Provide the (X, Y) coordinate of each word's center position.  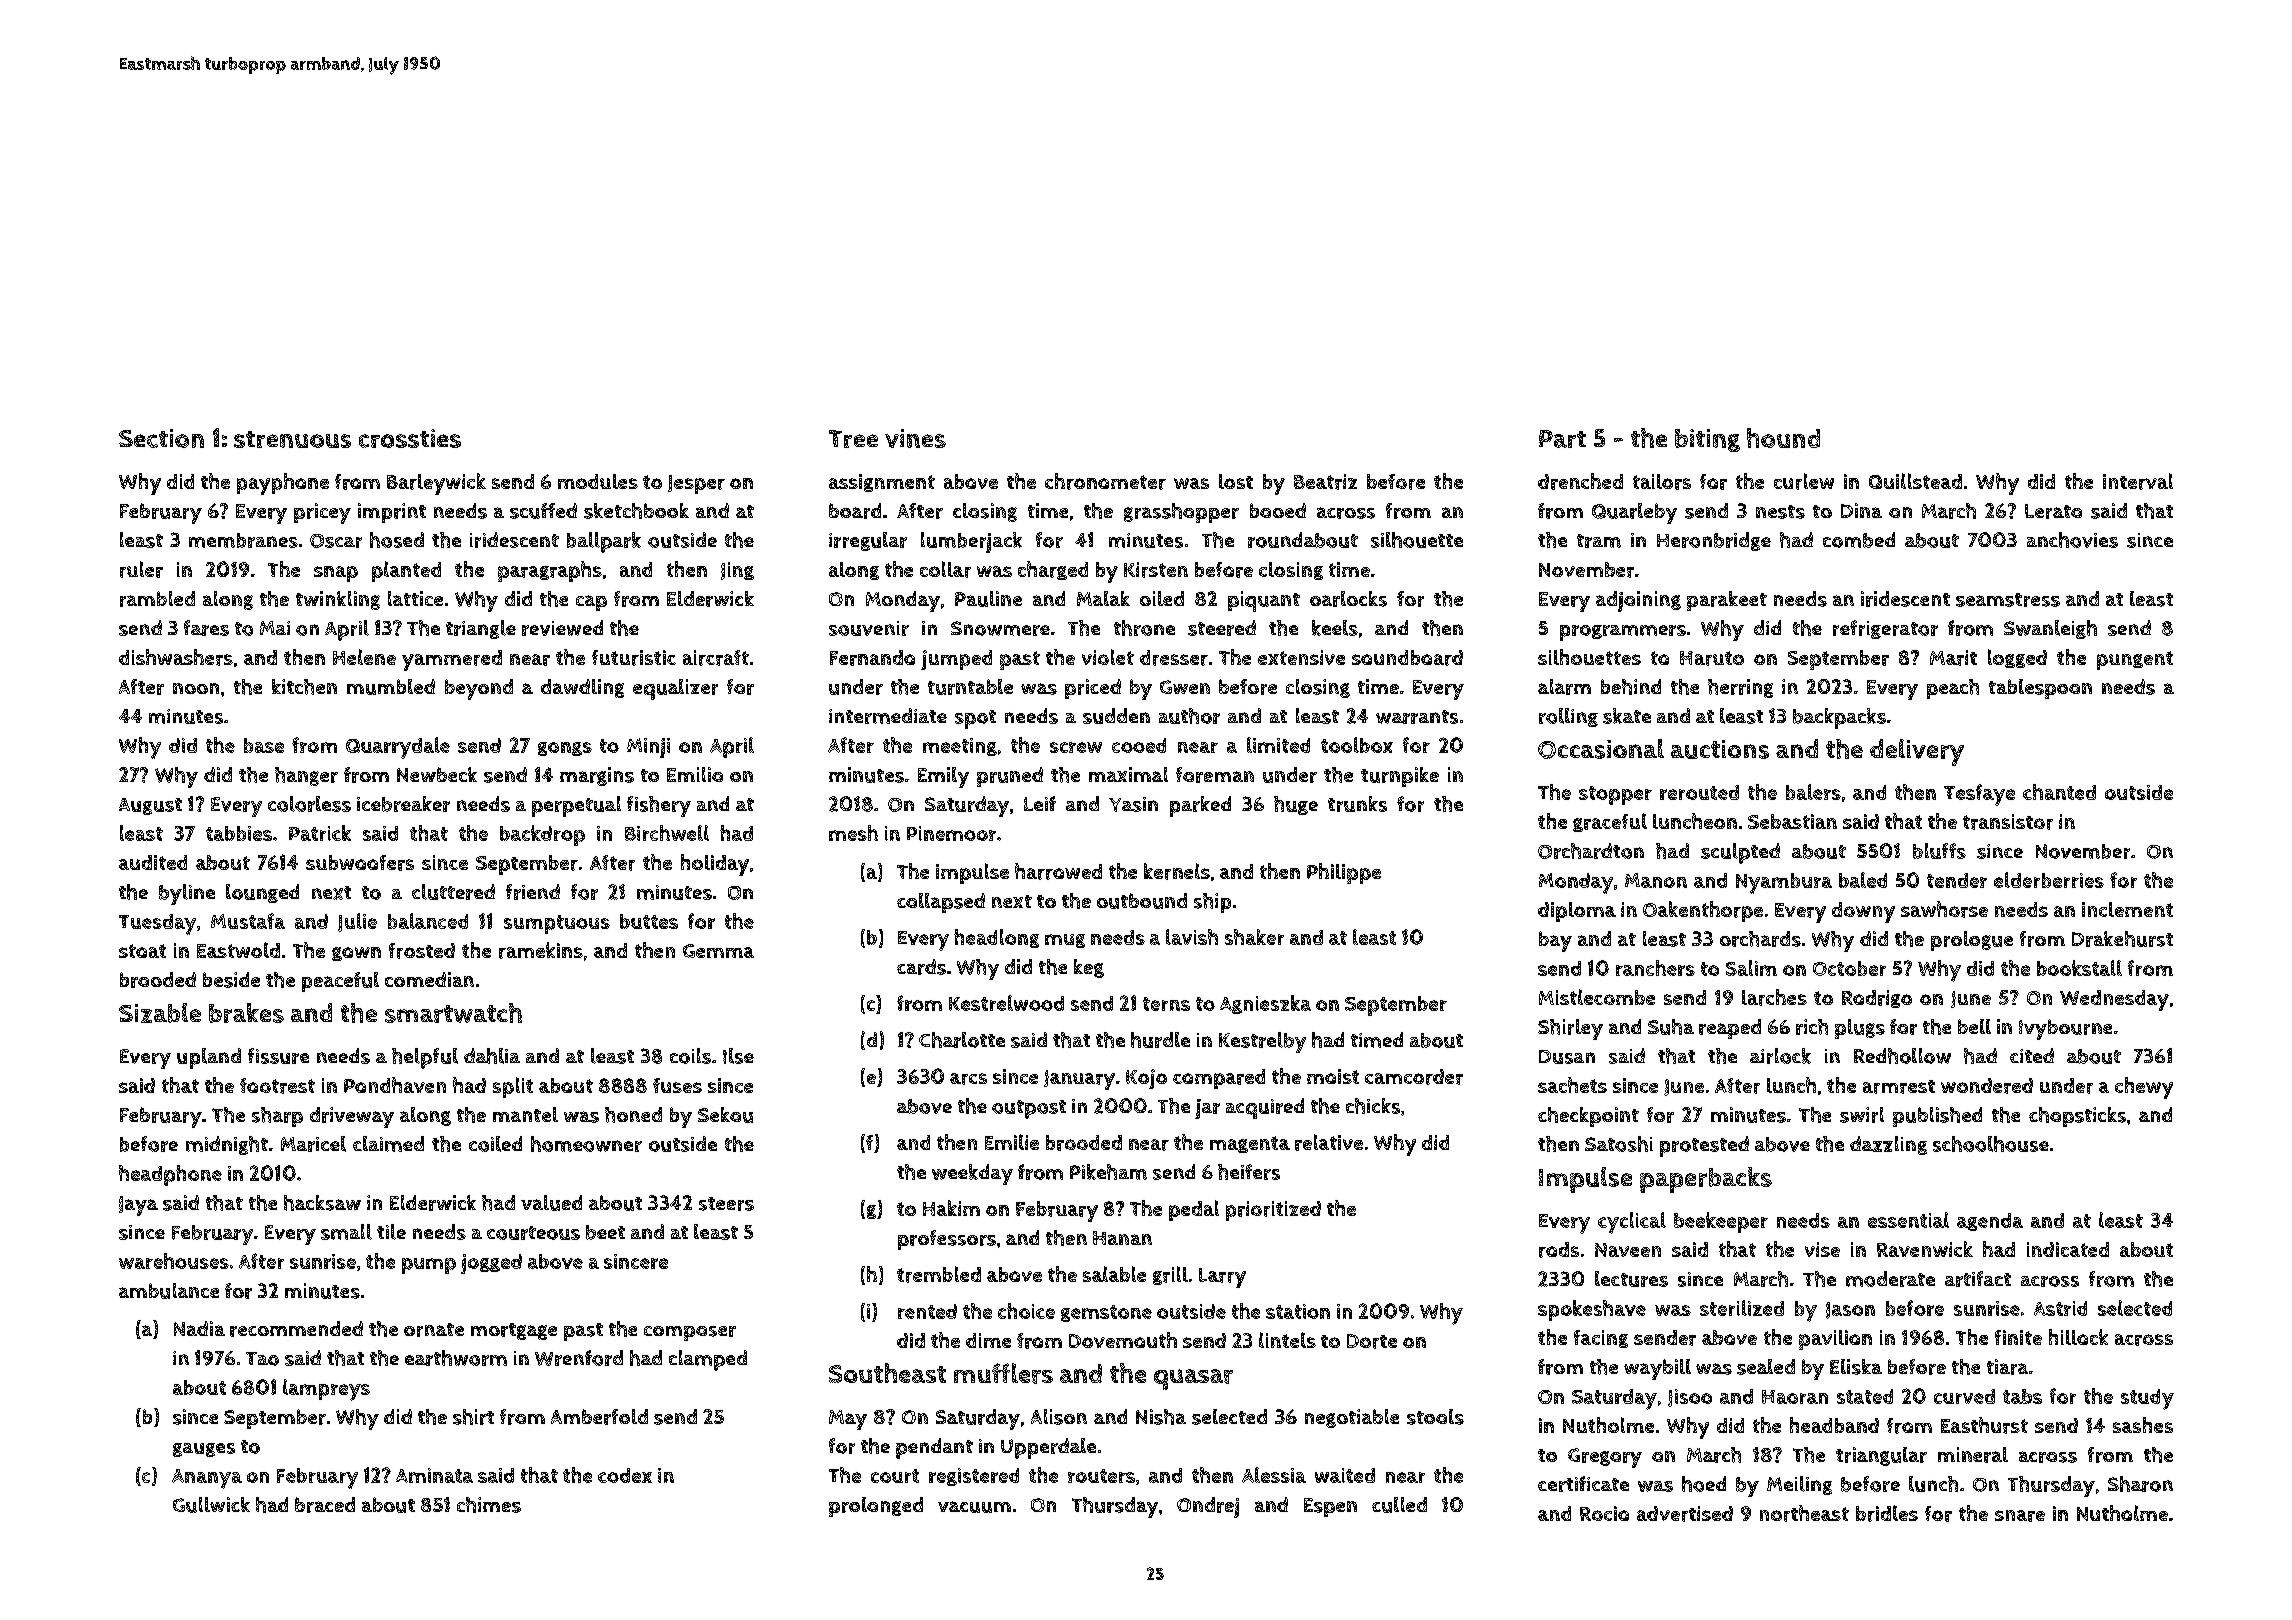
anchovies (2072, 540)
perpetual (576, 806)
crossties (410, 438)
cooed (1139, 745)
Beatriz (1325, 482)
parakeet (1727, 601)
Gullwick (211, 1505)
